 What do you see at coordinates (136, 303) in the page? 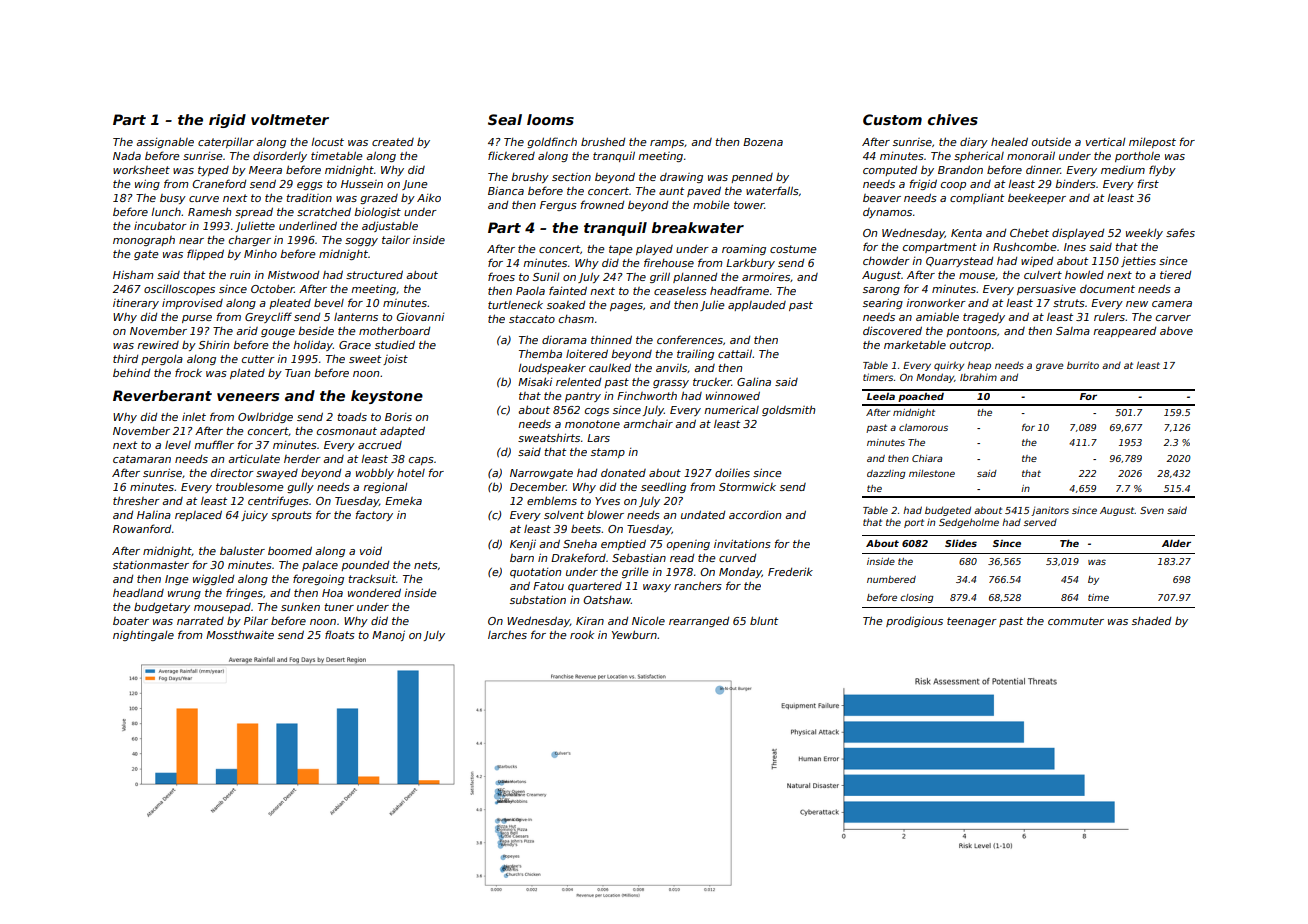
I see `itinerary` at bounding box center [136, 303].
